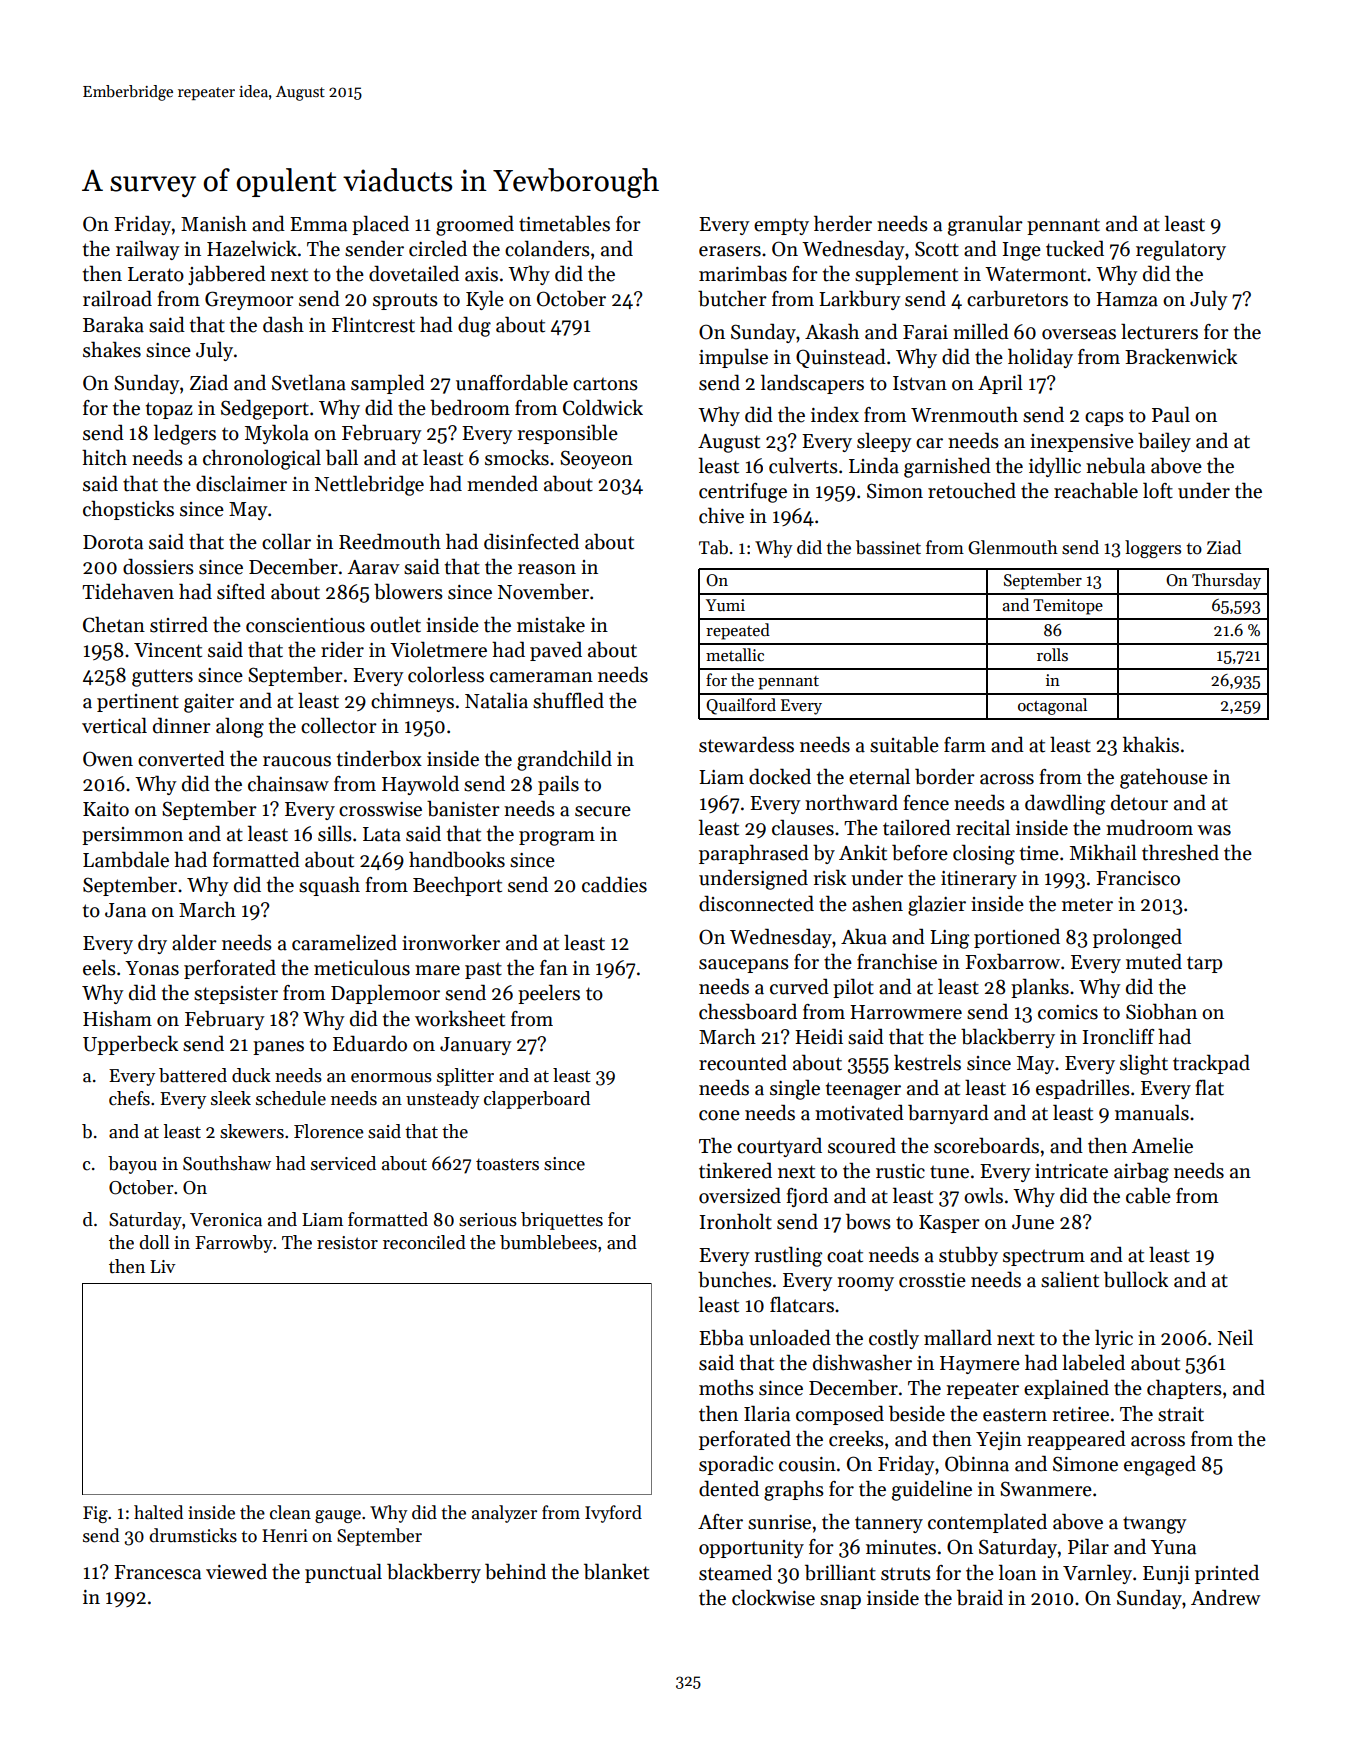 Image resolution: width=1351 pixels, height=1749 pixels. I want to click on moths, so click(726, 1387).
